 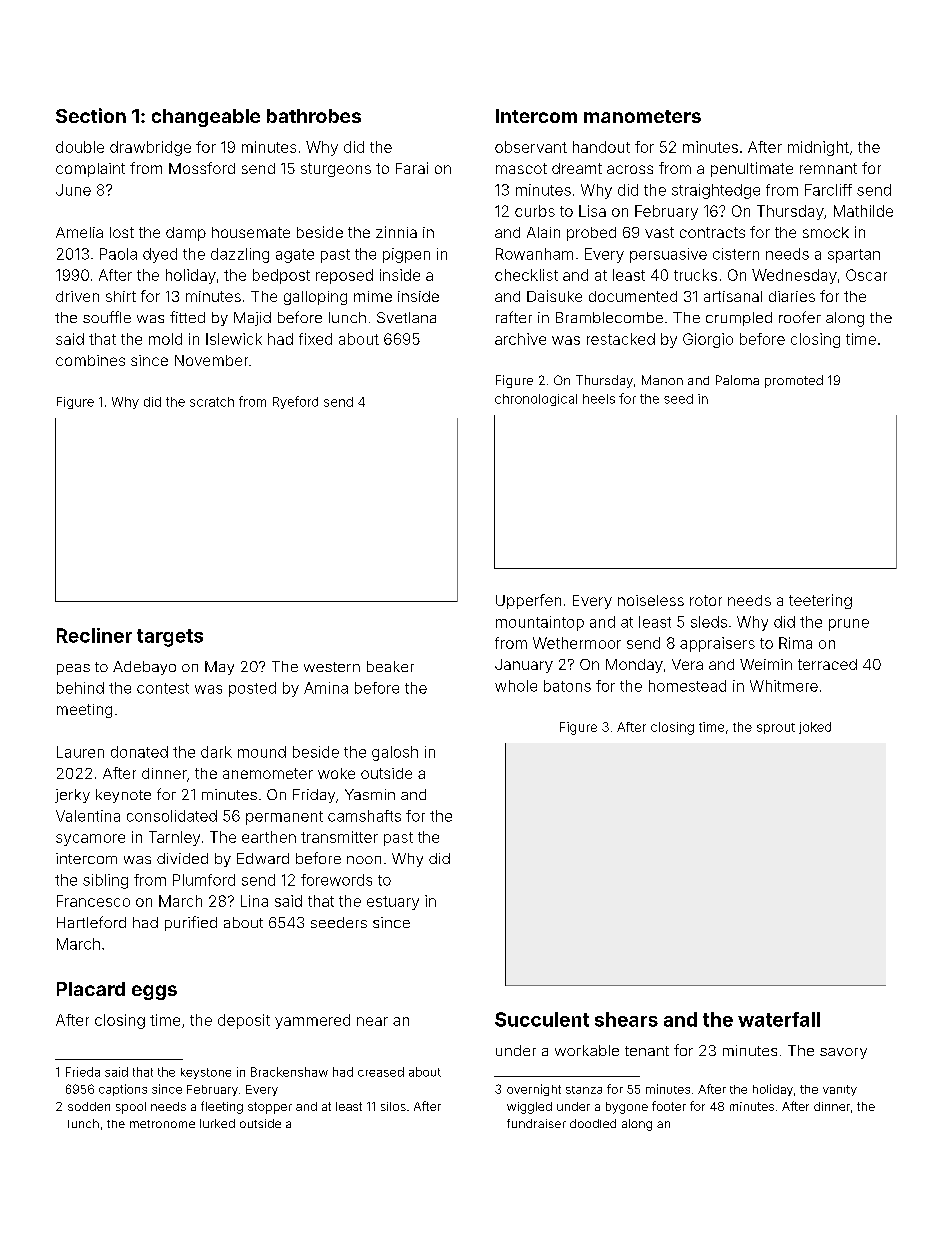 I want to click on midnight, so click(x=818, y=148).
